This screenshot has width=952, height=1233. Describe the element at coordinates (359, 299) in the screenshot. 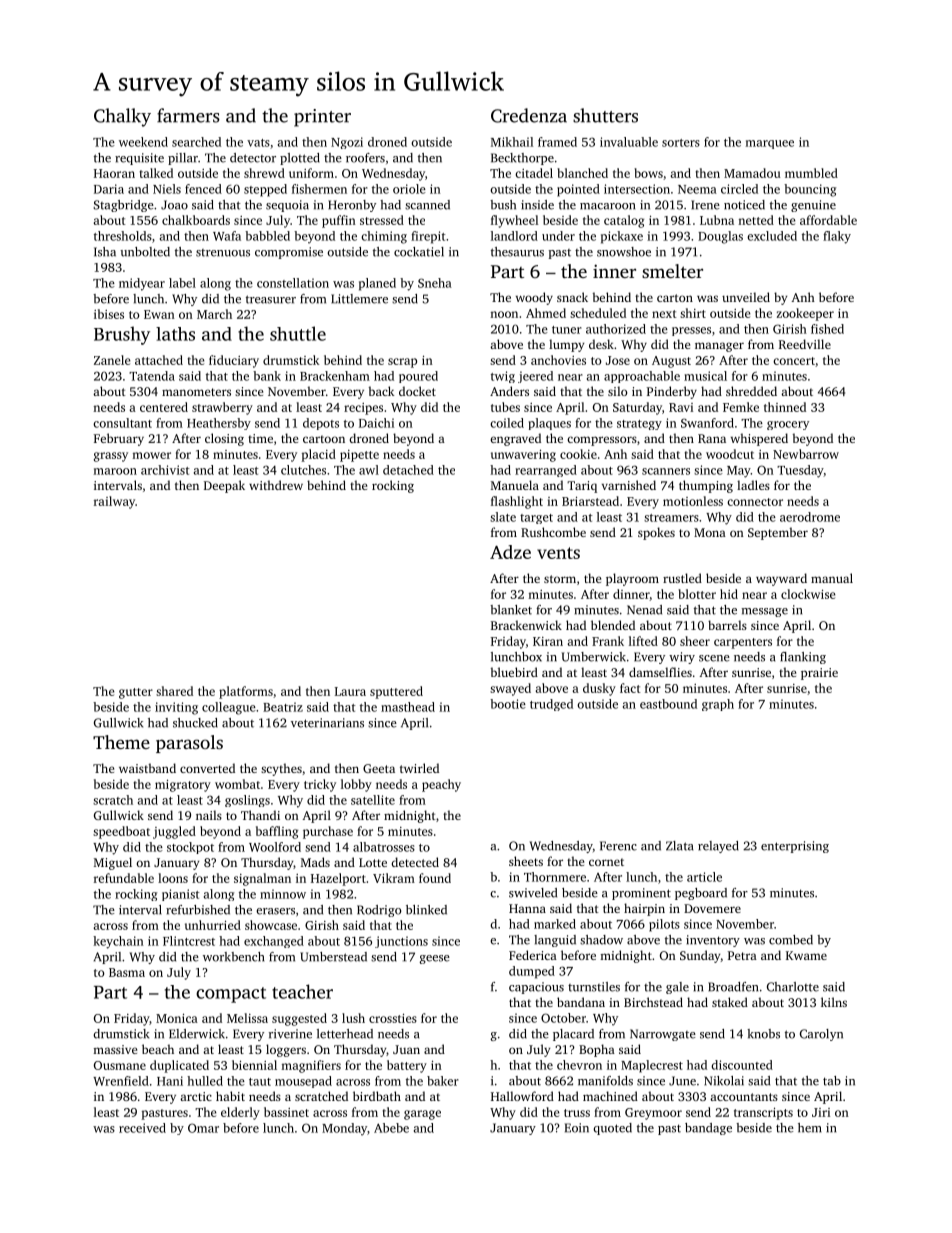

I see `Littlemere` at that location.
